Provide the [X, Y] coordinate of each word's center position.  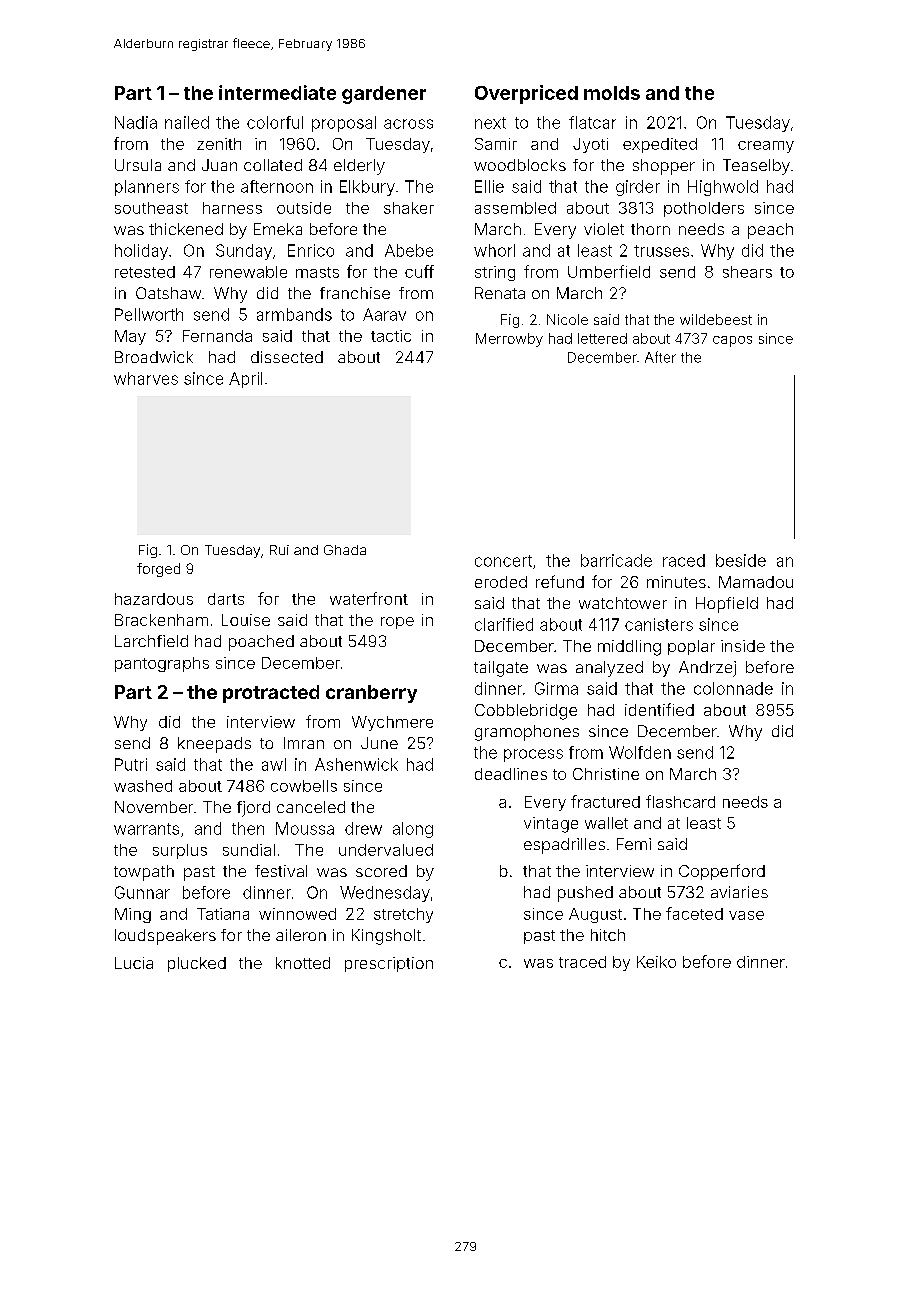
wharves [146, 378]
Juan [219, 165]
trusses [661, 251]
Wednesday [385, 894]
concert [503, 561]
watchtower [623, 603]
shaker [409, 208]
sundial [249, 850]
